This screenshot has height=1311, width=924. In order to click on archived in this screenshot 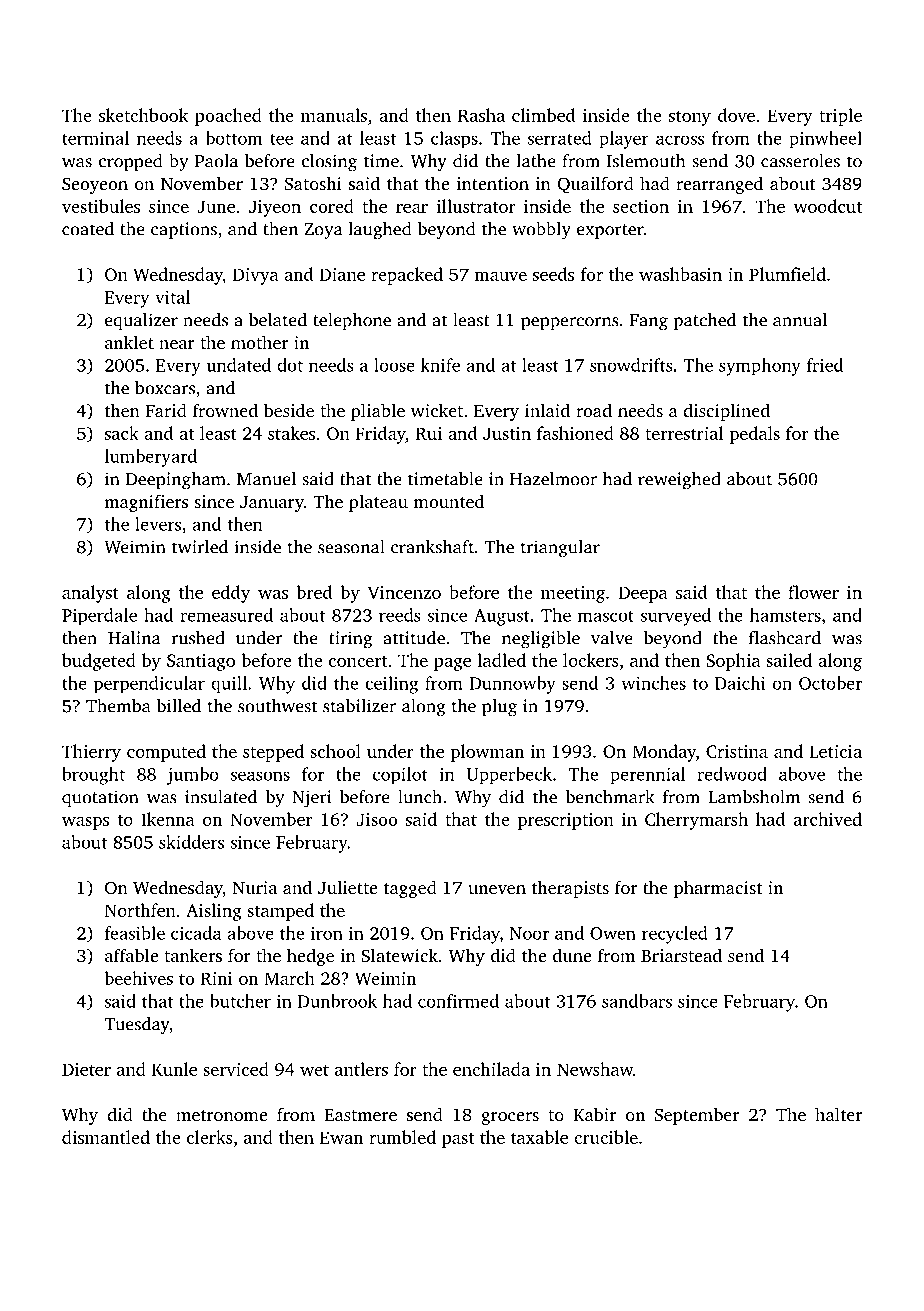, I will do `click(828, 819)`.
